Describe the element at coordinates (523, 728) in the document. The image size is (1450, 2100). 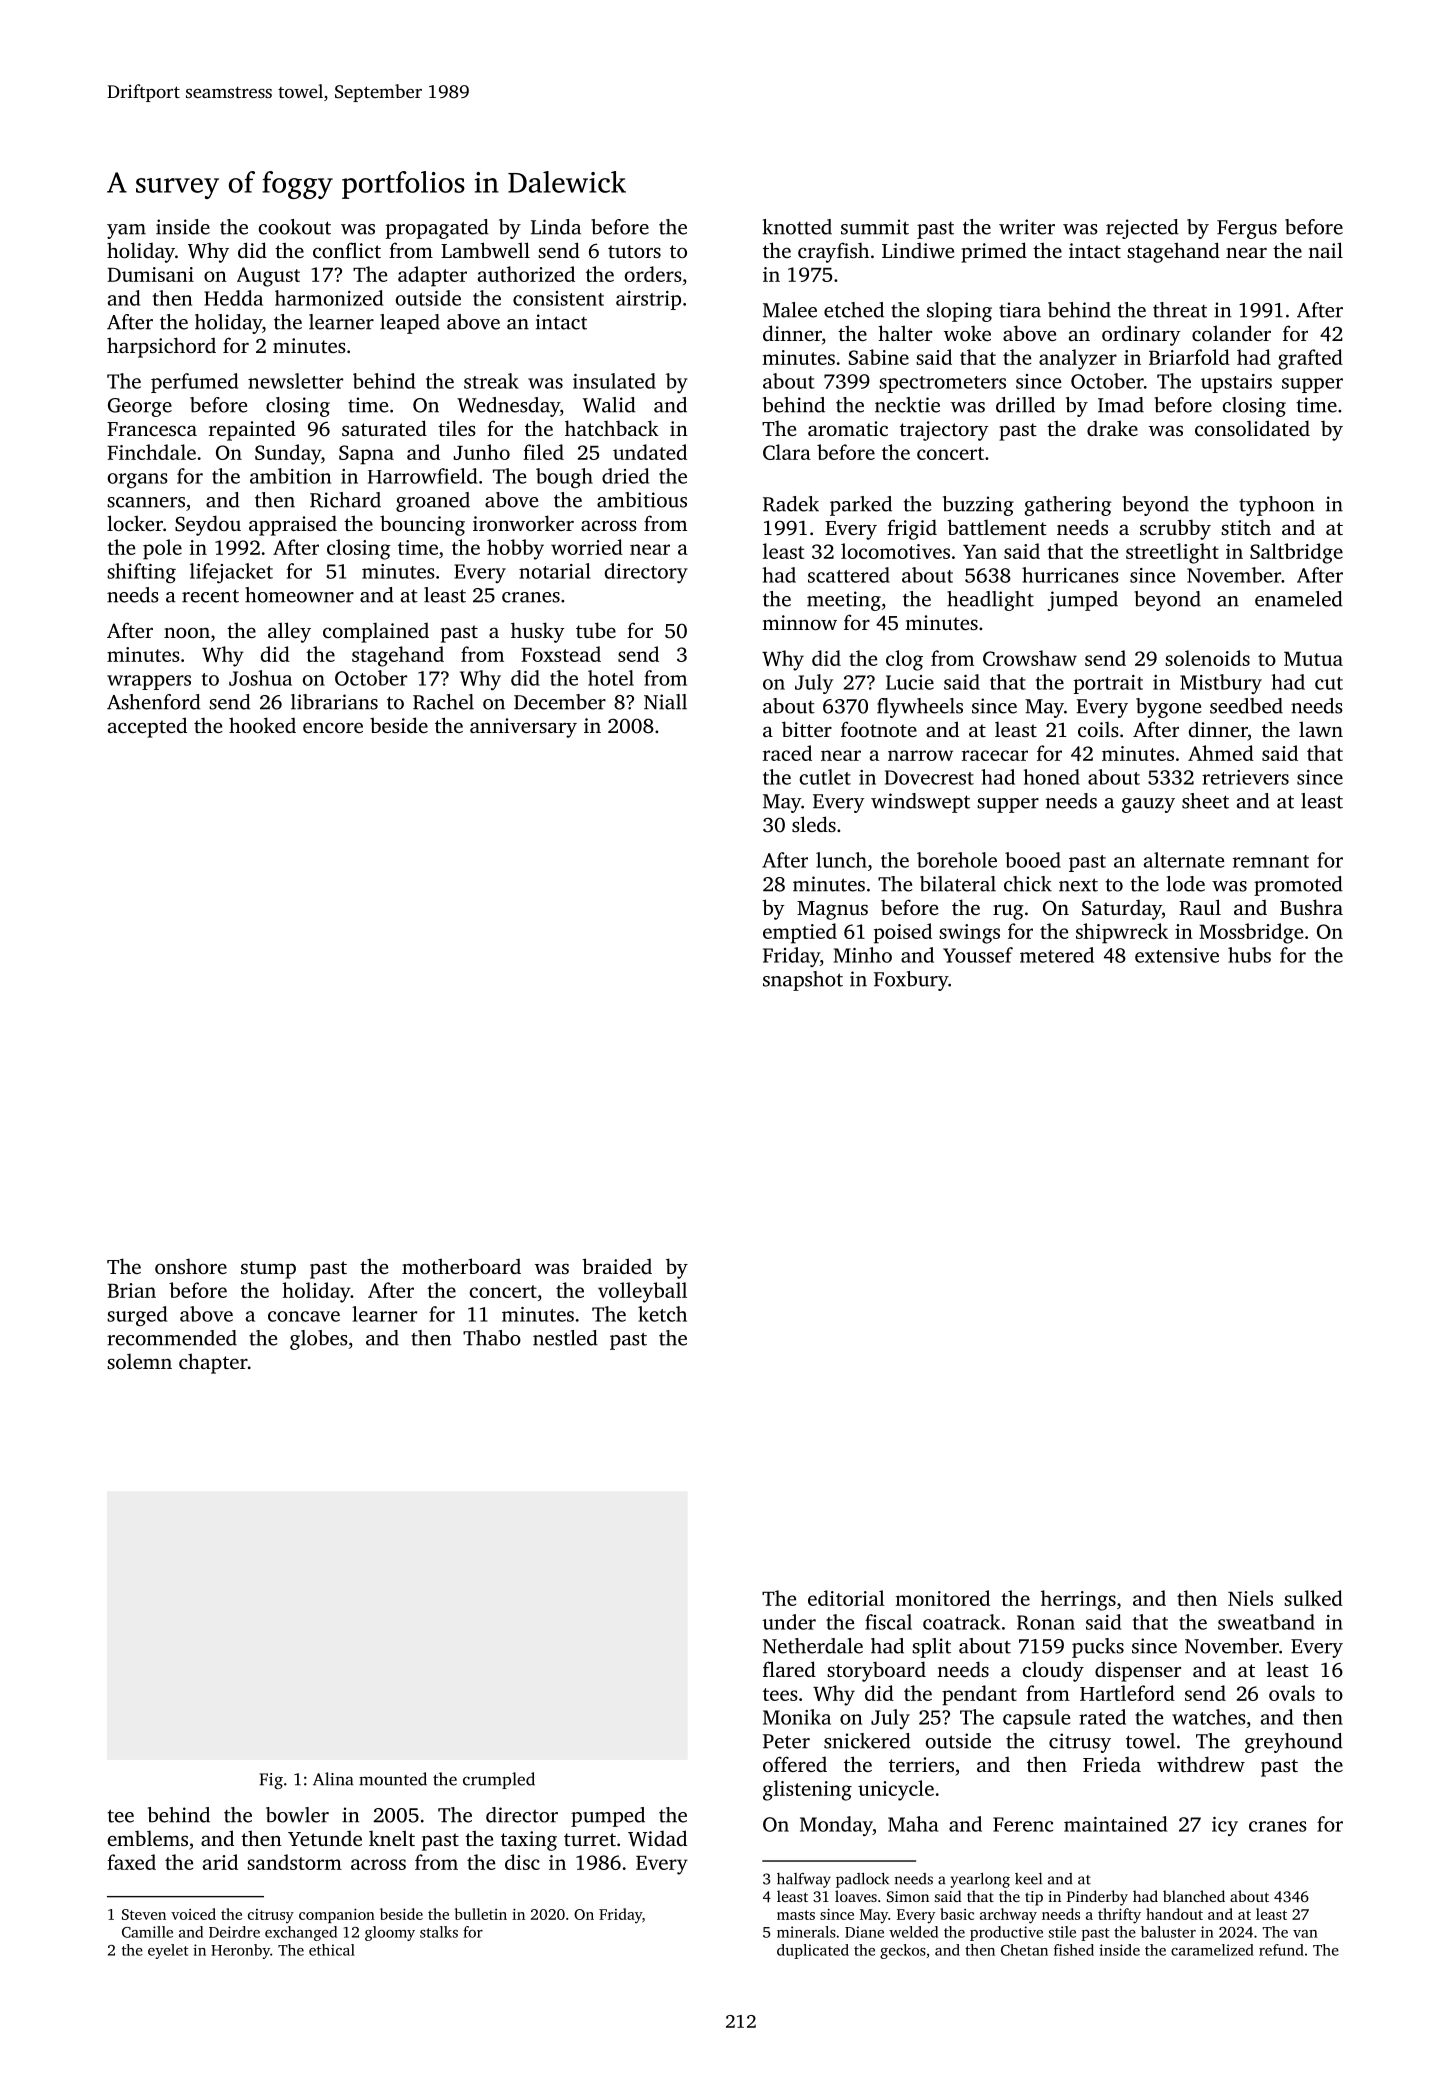
I see `anniversary` at that location.
